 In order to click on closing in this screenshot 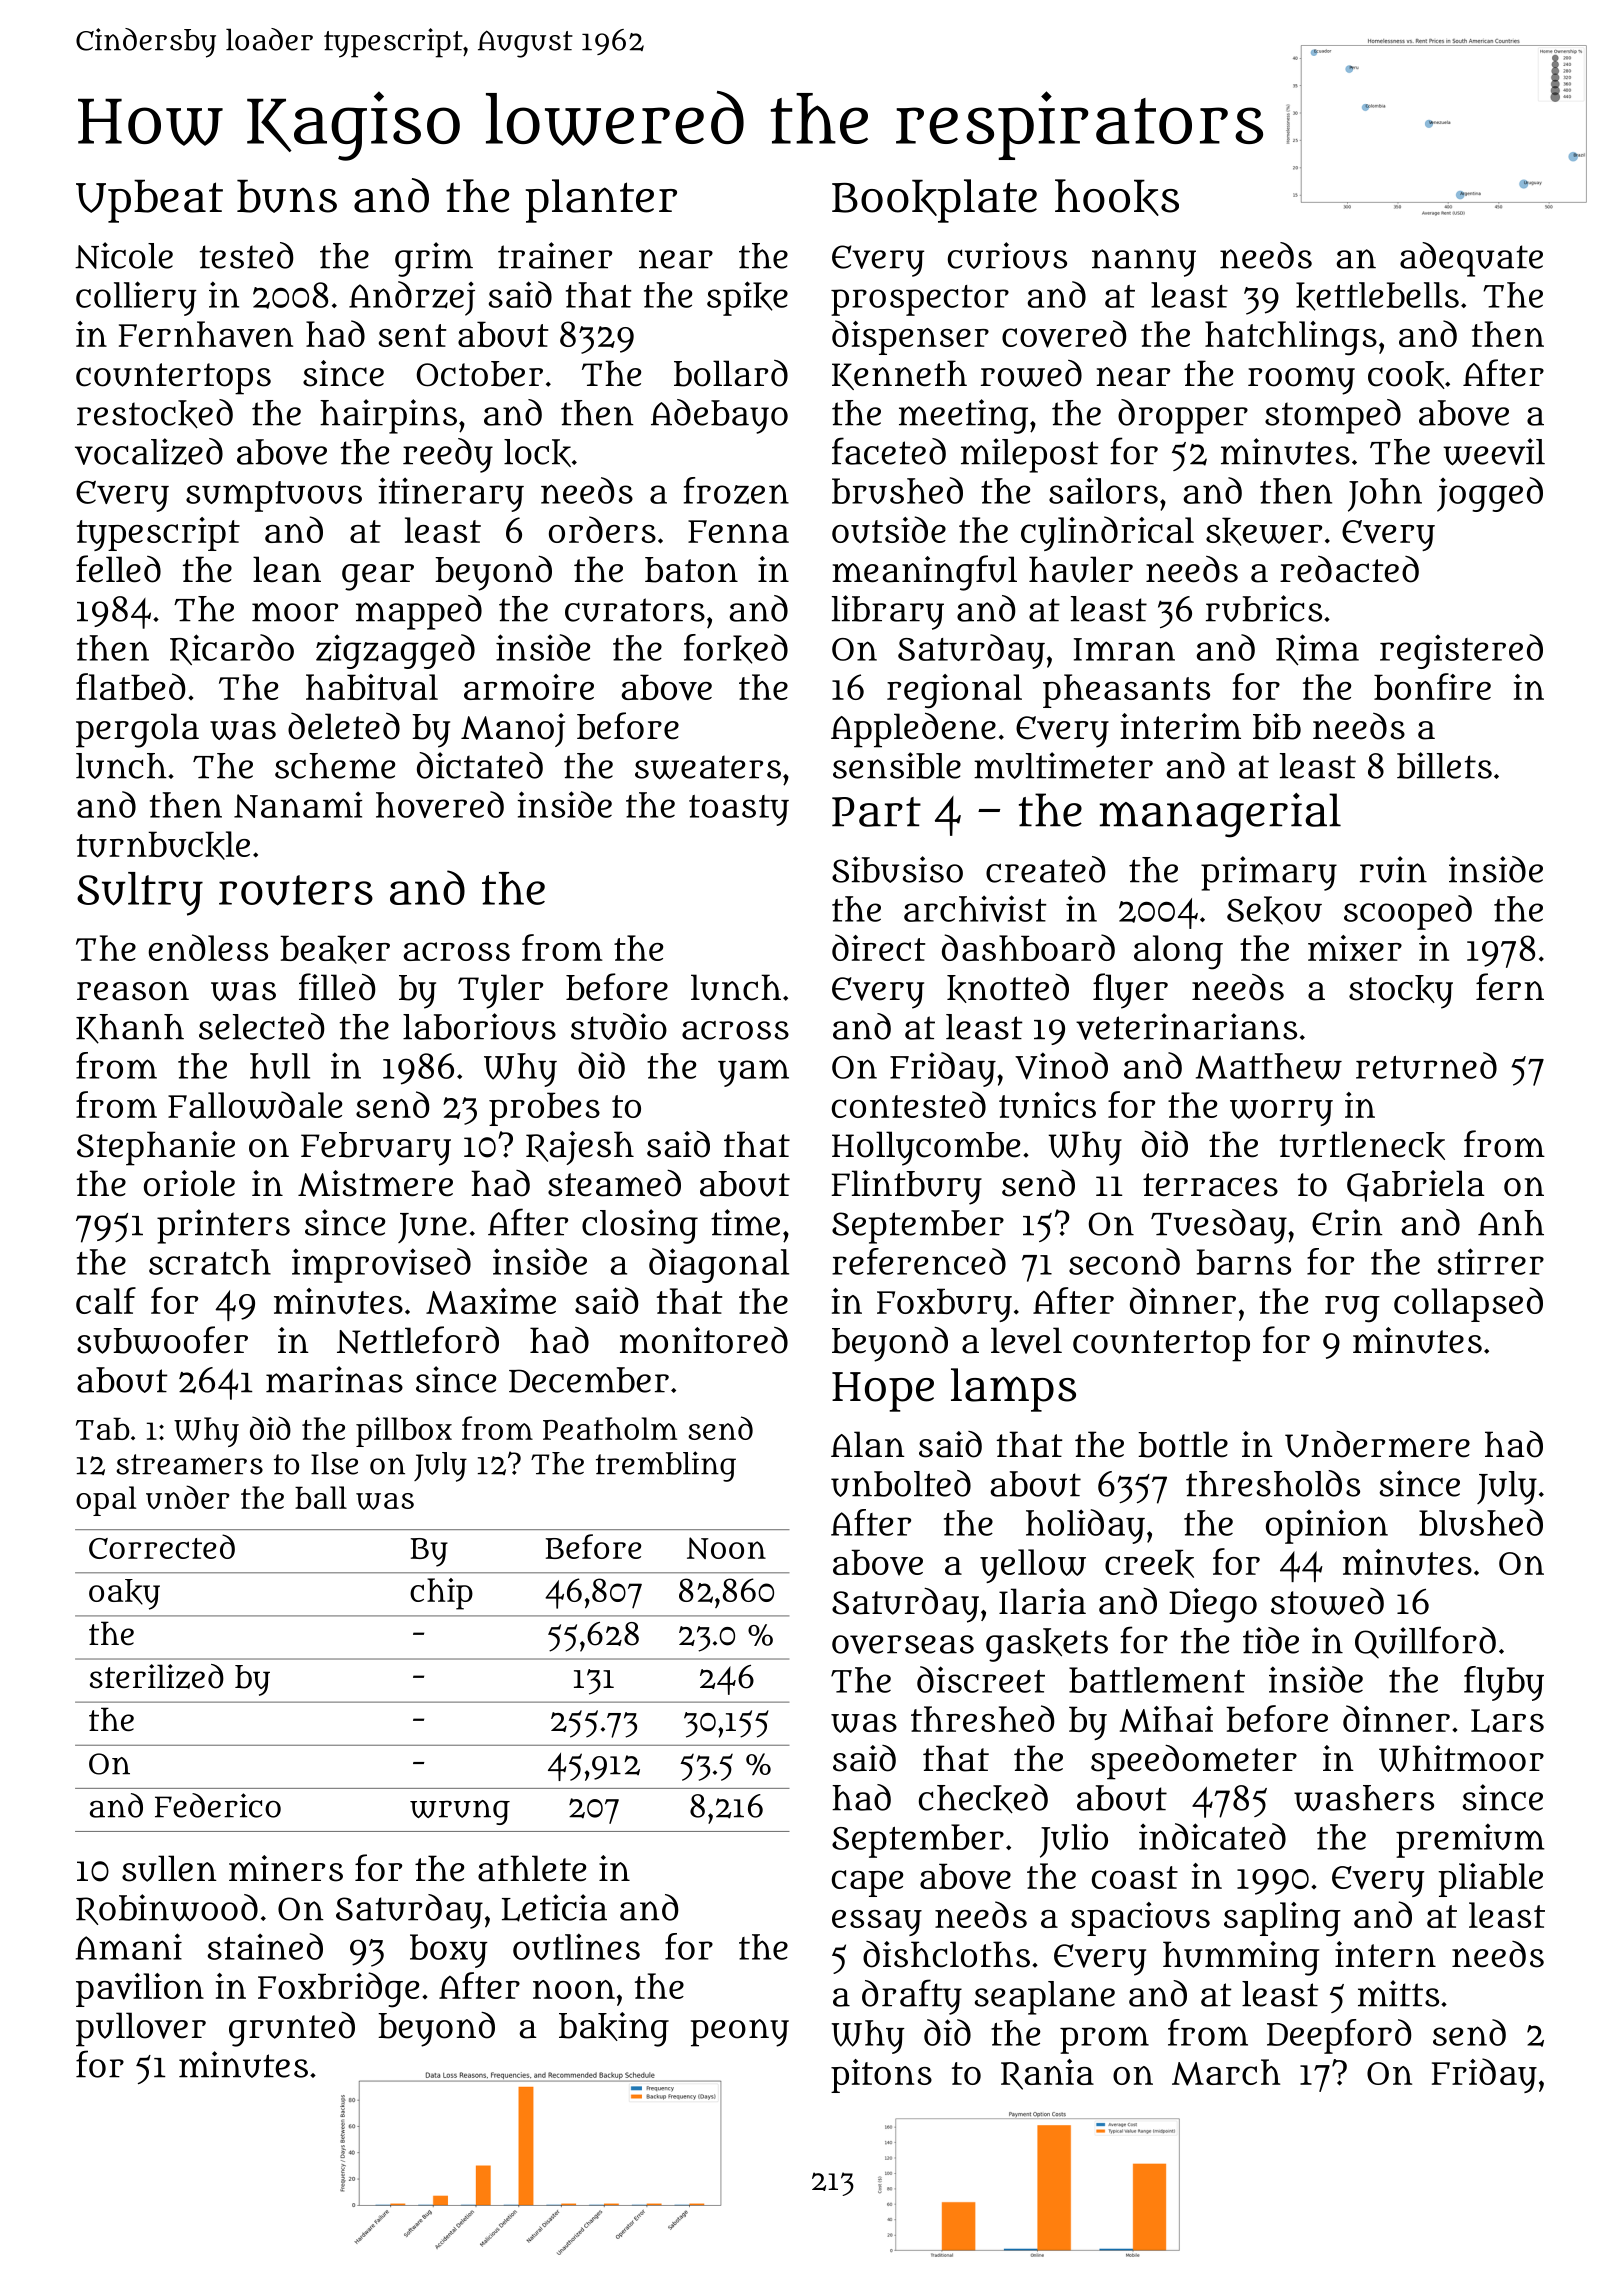, I will do `click(640, 1226)`.
